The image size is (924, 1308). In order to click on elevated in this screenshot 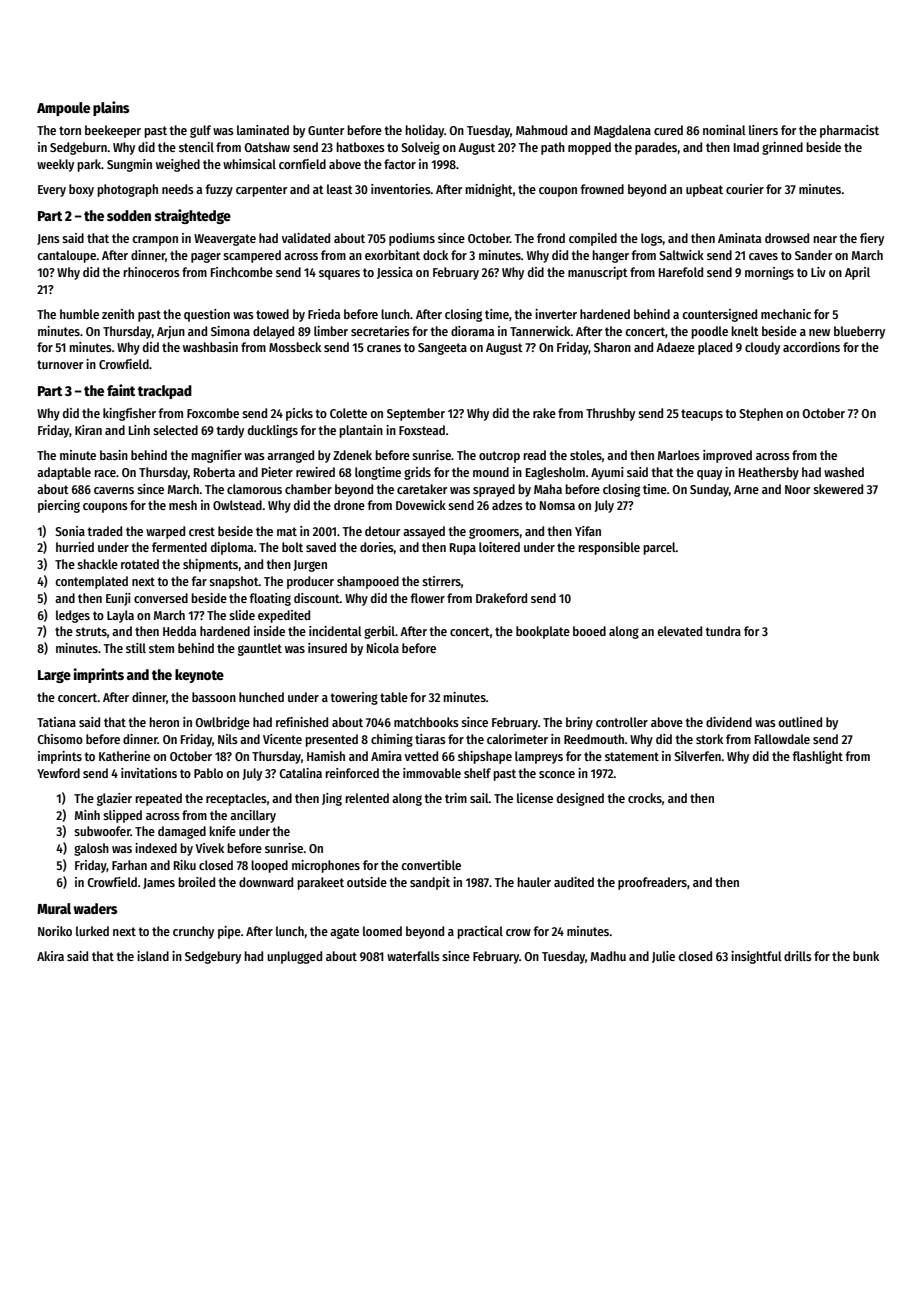, I will do `click(679, 631)`.
